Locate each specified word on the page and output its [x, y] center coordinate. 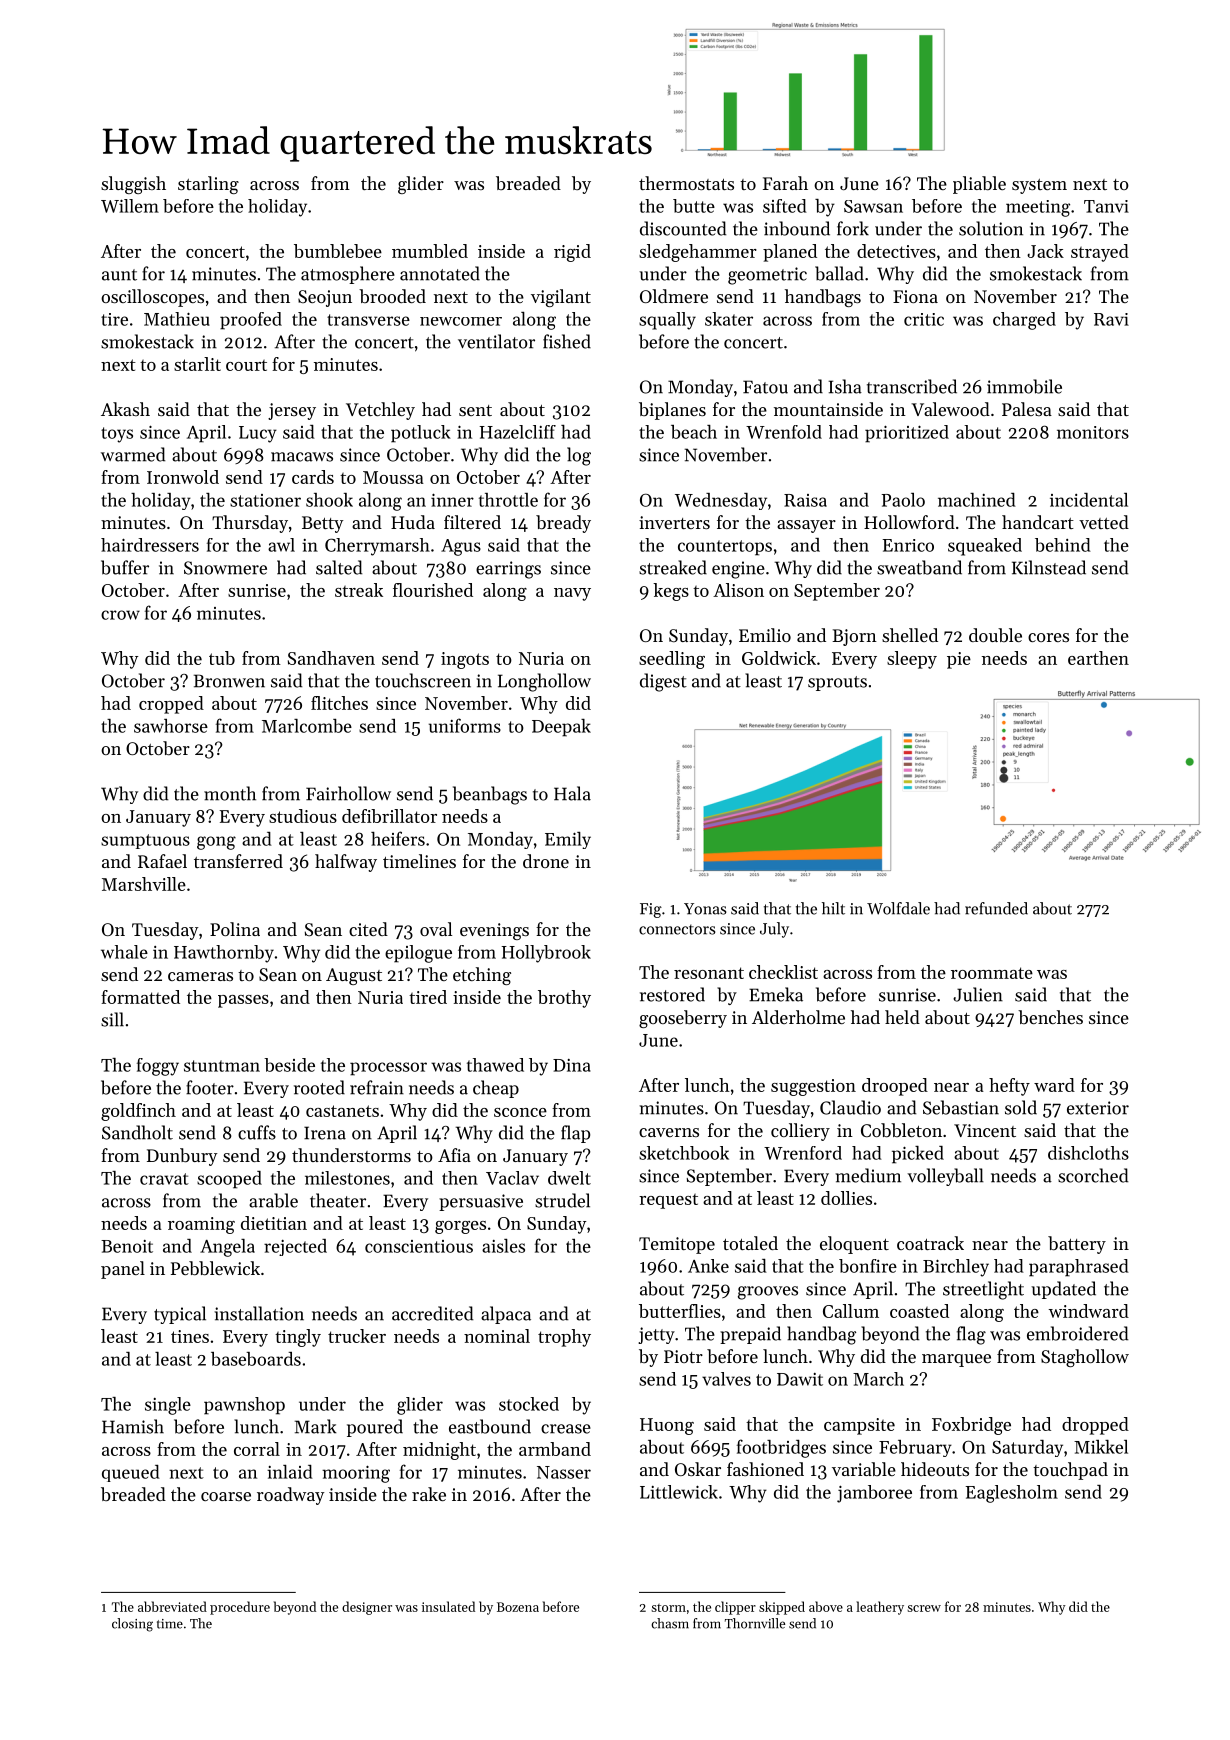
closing [132, 1625]
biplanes [672, 411]
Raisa [805, 500]
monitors [1093, 432]
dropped [1095, 1426]
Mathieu [177, 319]
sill [112, 1019]
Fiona [915, 296]
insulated [448, 1606]
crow [120, 615]
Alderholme [798, 1017]
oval [436, 929]
